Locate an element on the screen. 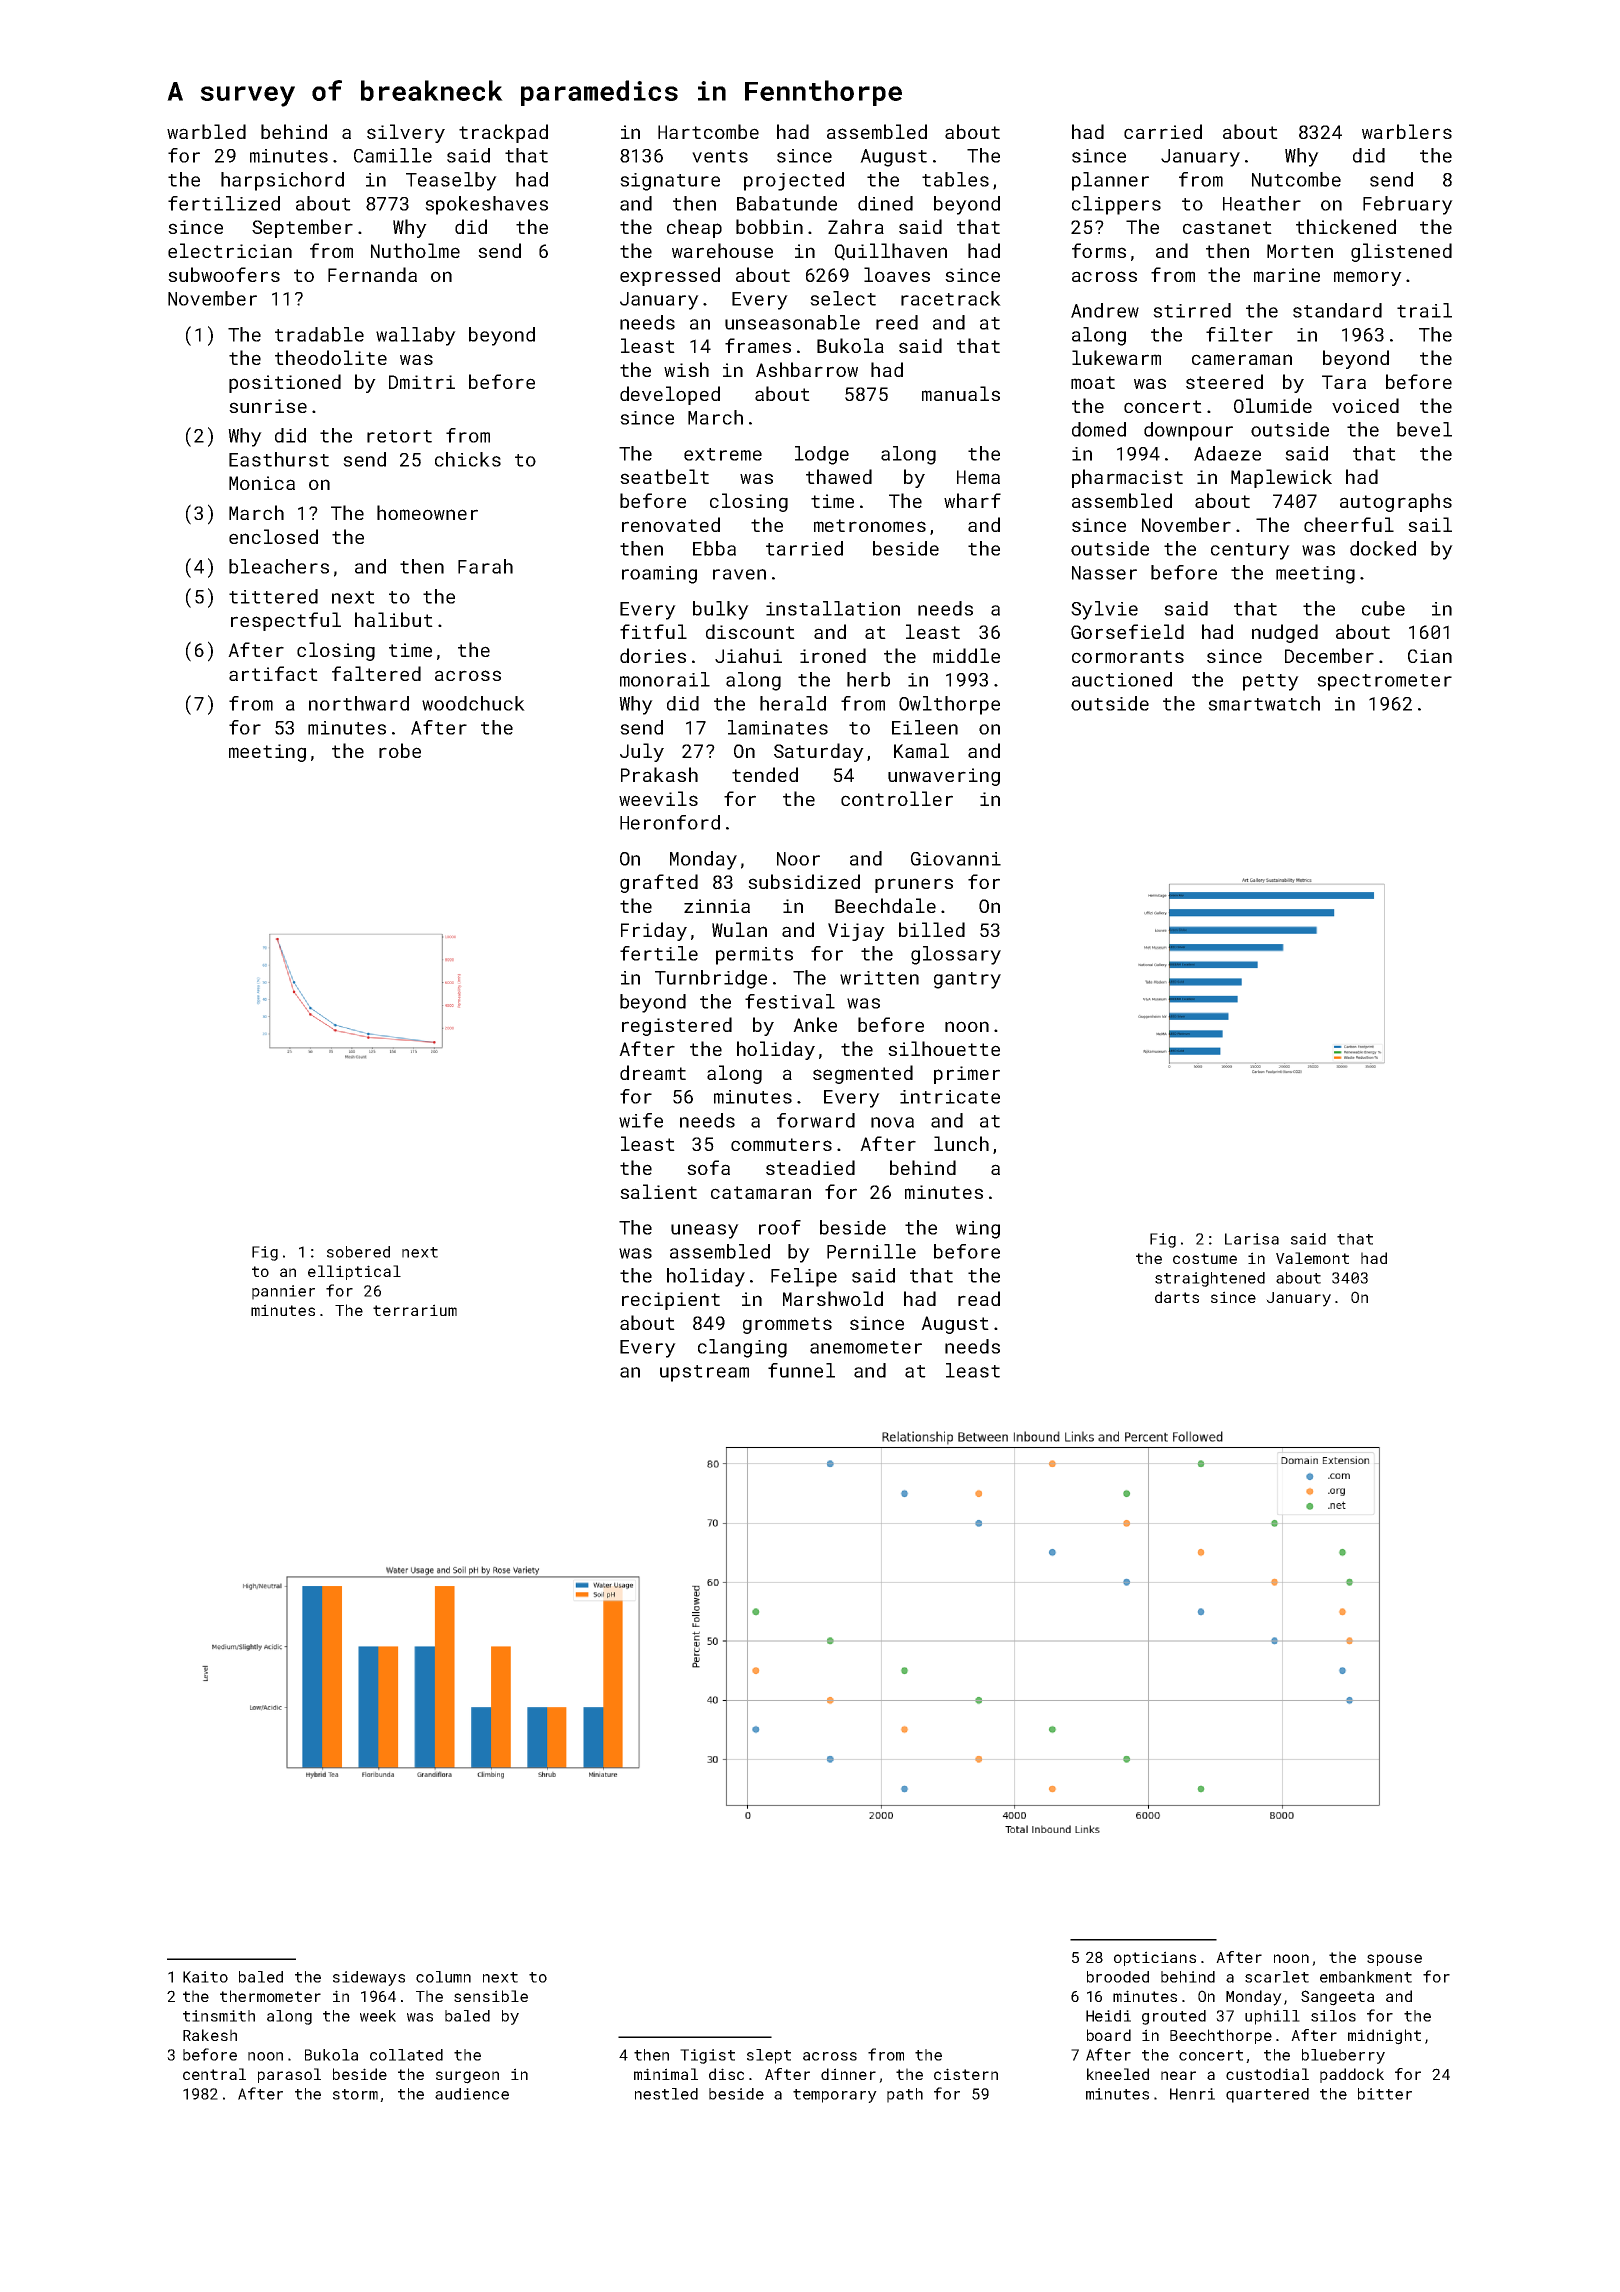 This screenshot has width=1620, height=2292. dreamt is located at coordinates (653, 1072).
